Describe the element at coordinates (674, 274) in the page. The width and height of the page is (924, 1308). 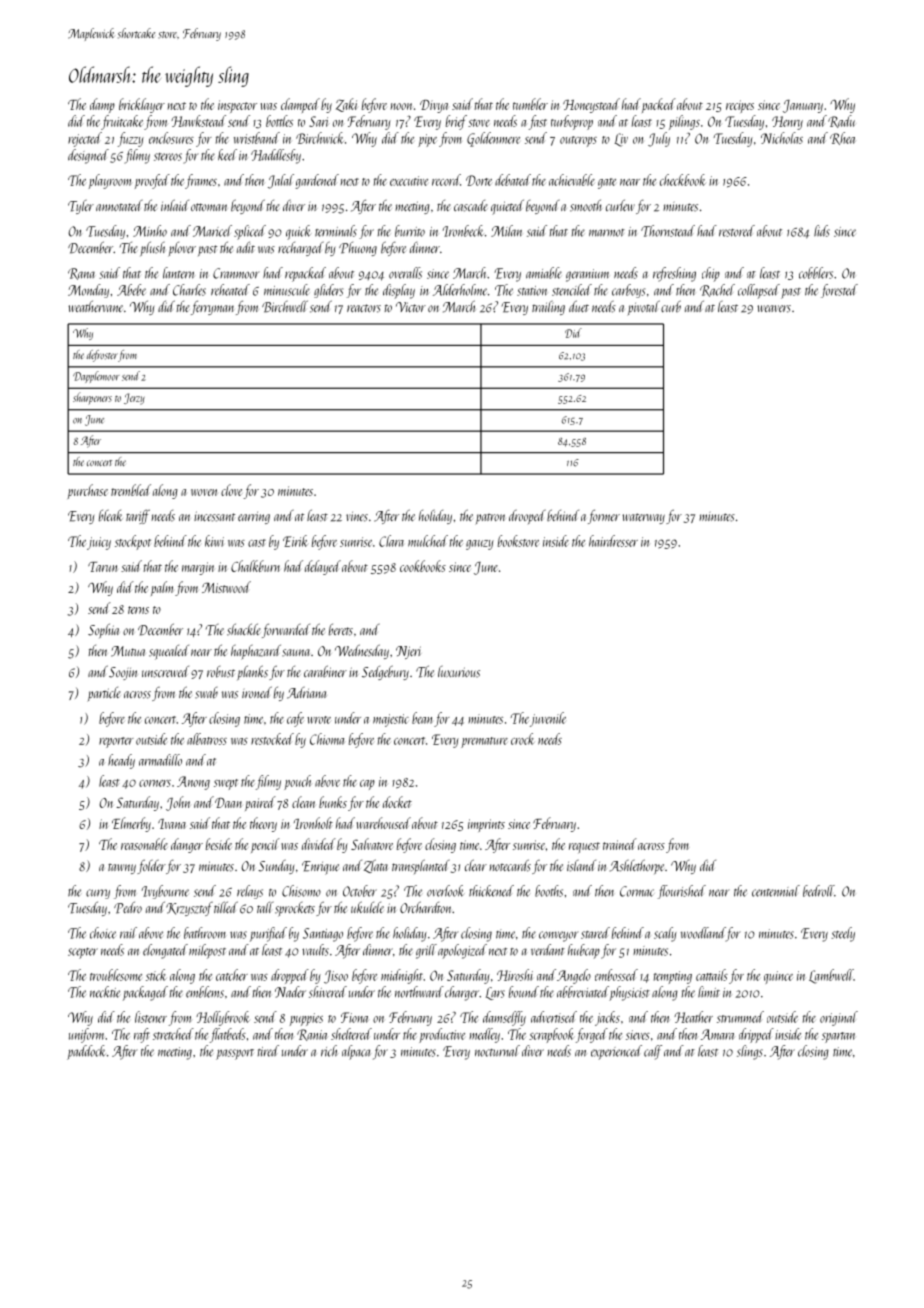
I see `refreshing` at that location.
